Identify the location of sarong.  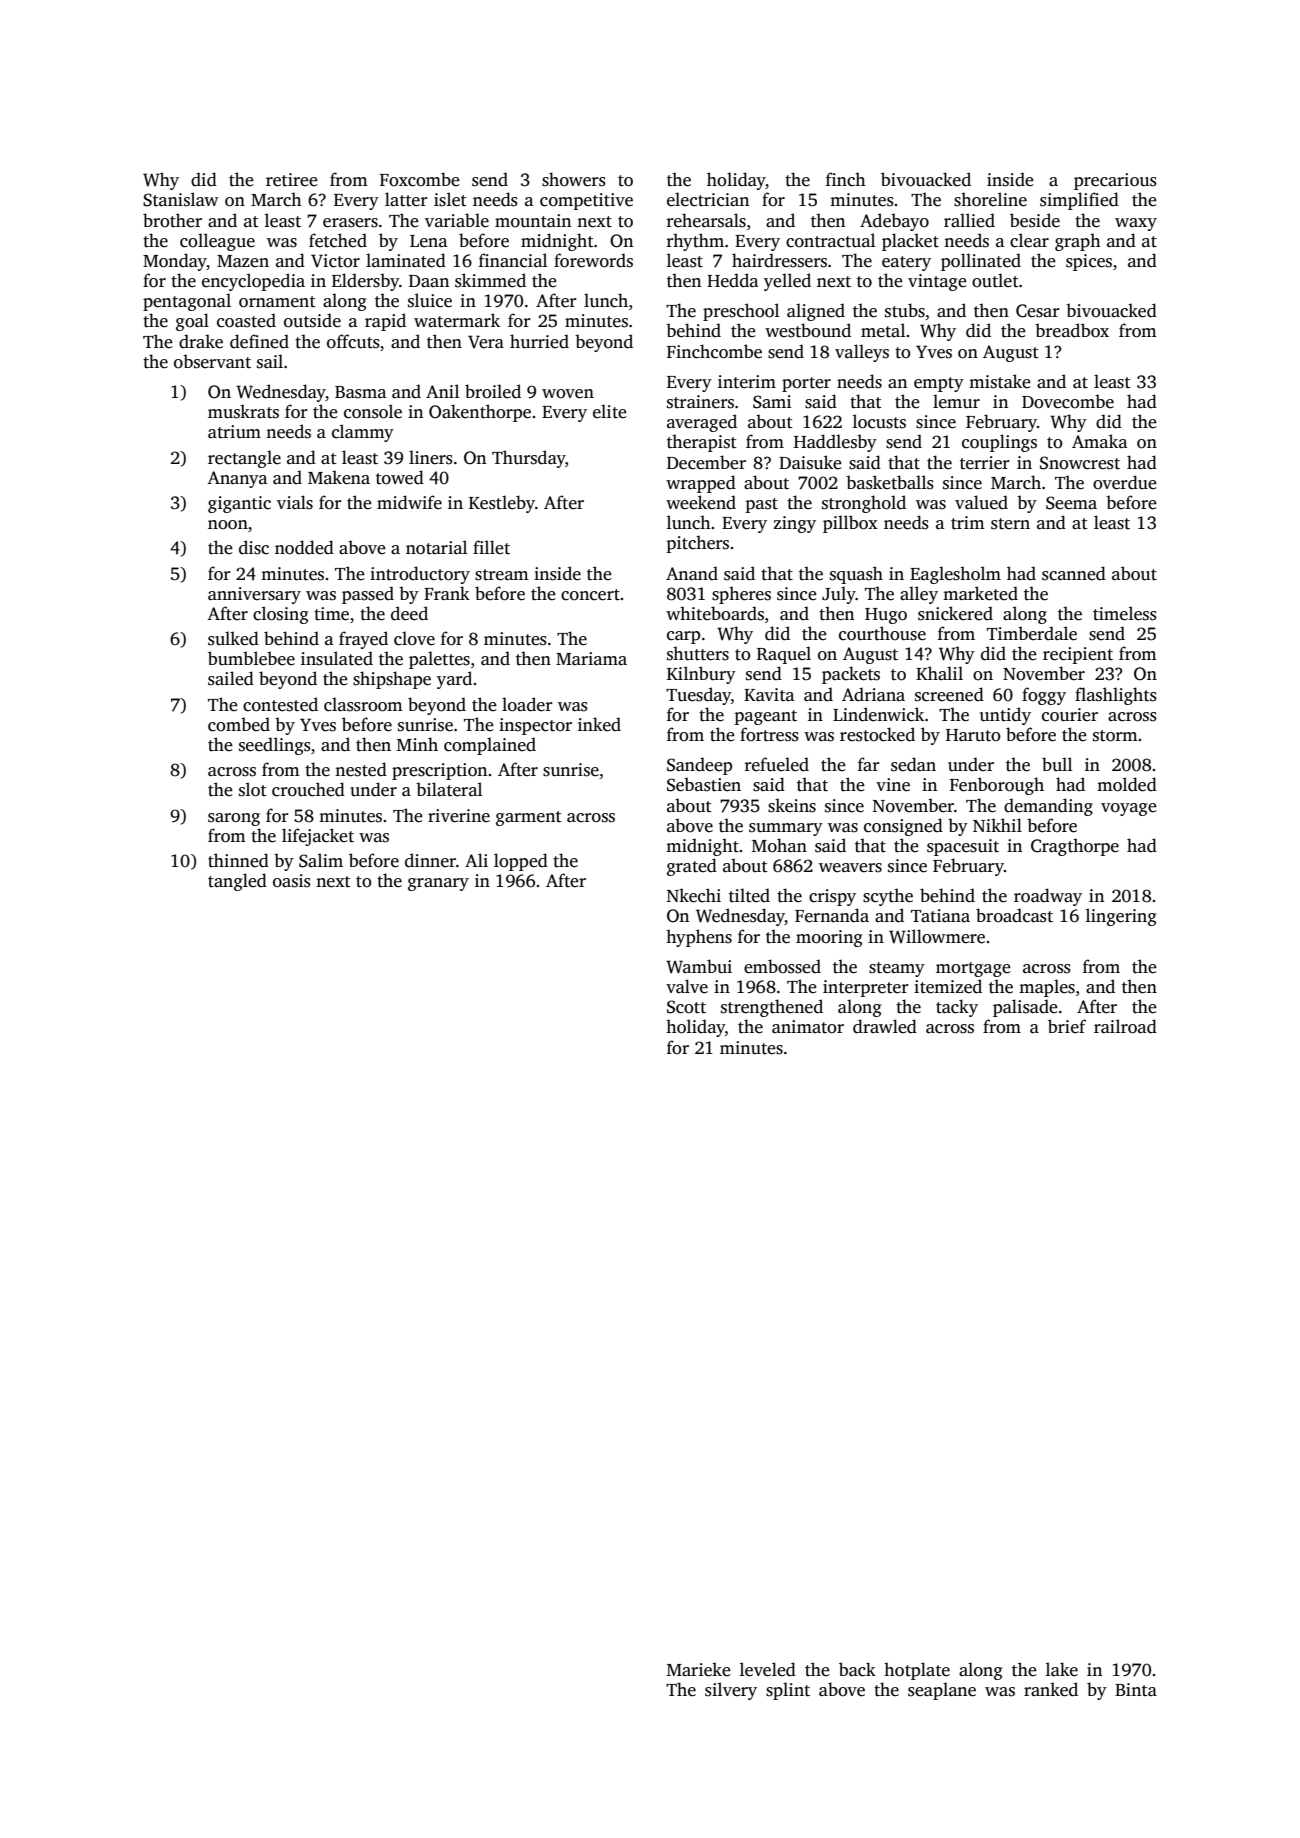
(234, 819).
